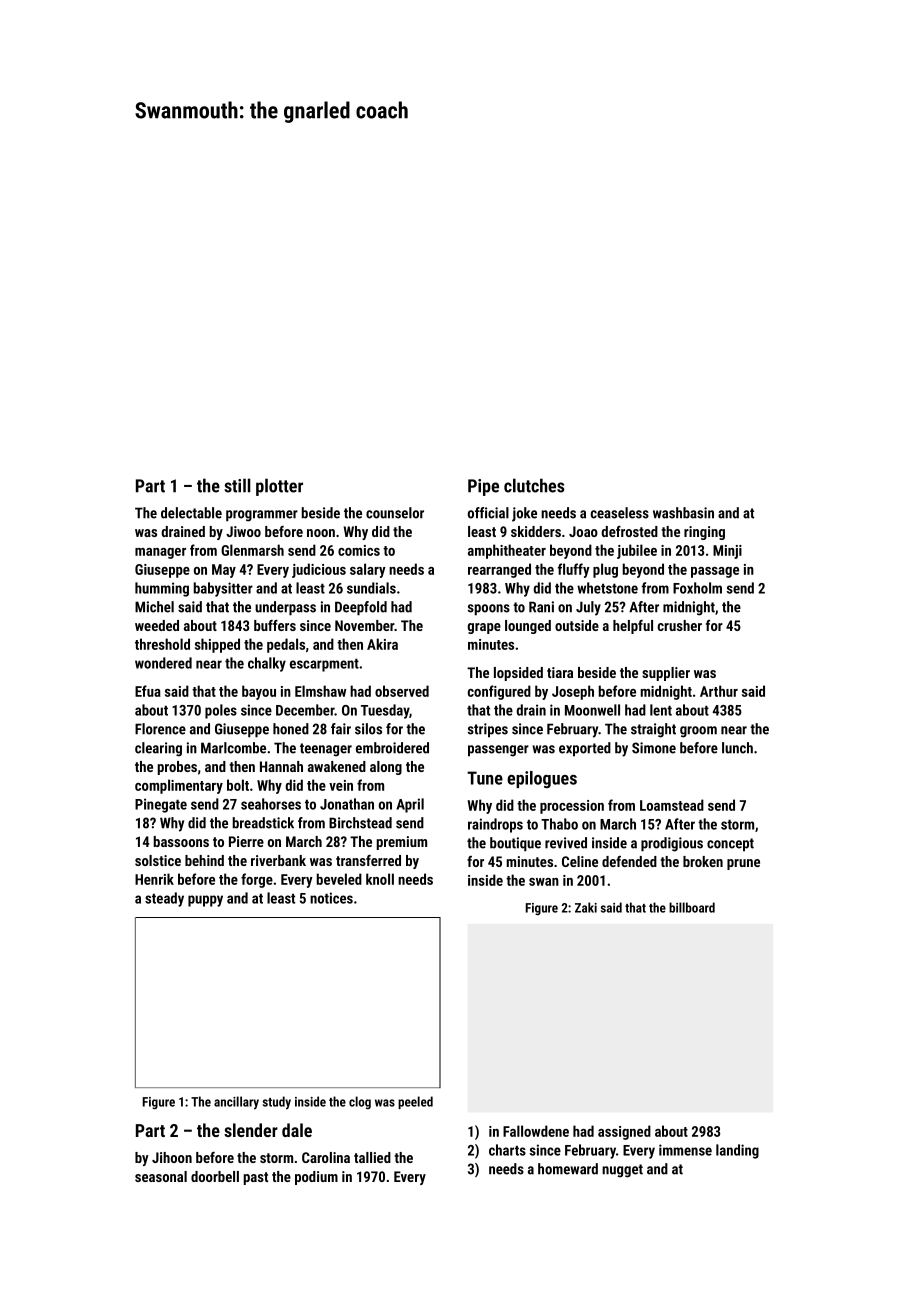 The image size is (908, 1316). Describe the element at coordinates (672, 844) in the screenshot. I see `prodigious` at that location.
